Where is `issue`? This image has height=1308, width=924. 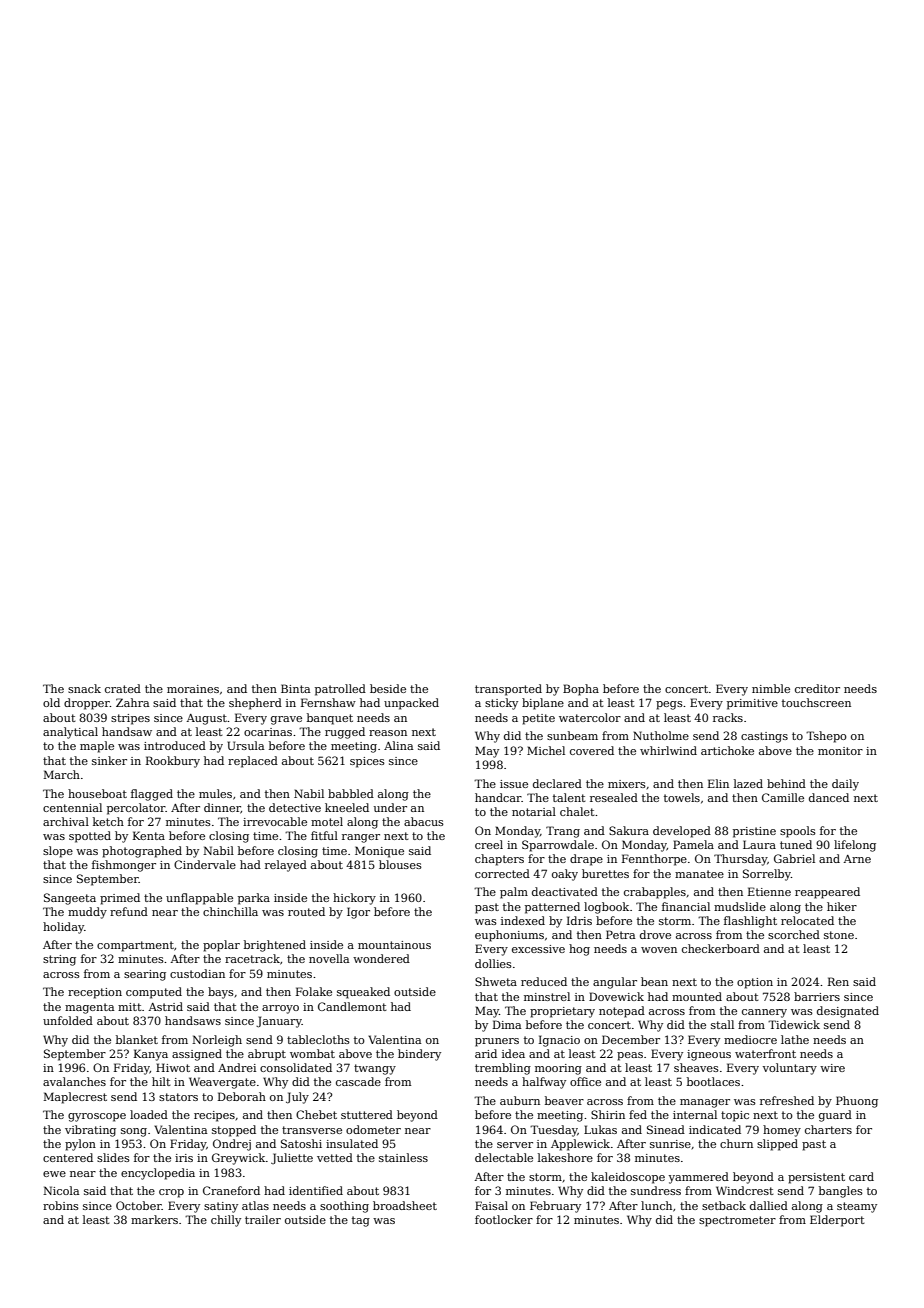 issue is located at coordinates (514, 784).
